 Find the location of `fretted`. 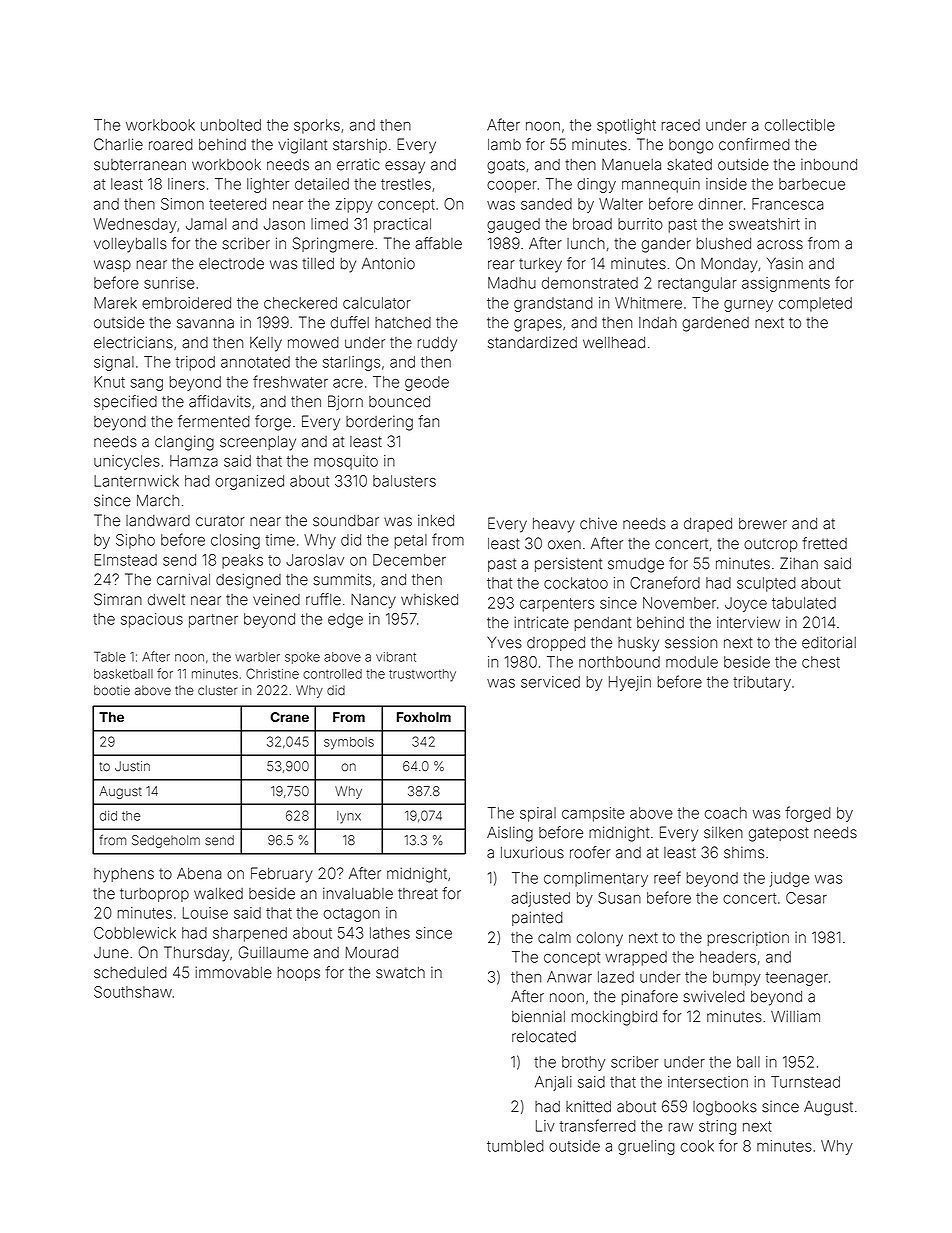

fretted is located at coordinates (824, 543).
